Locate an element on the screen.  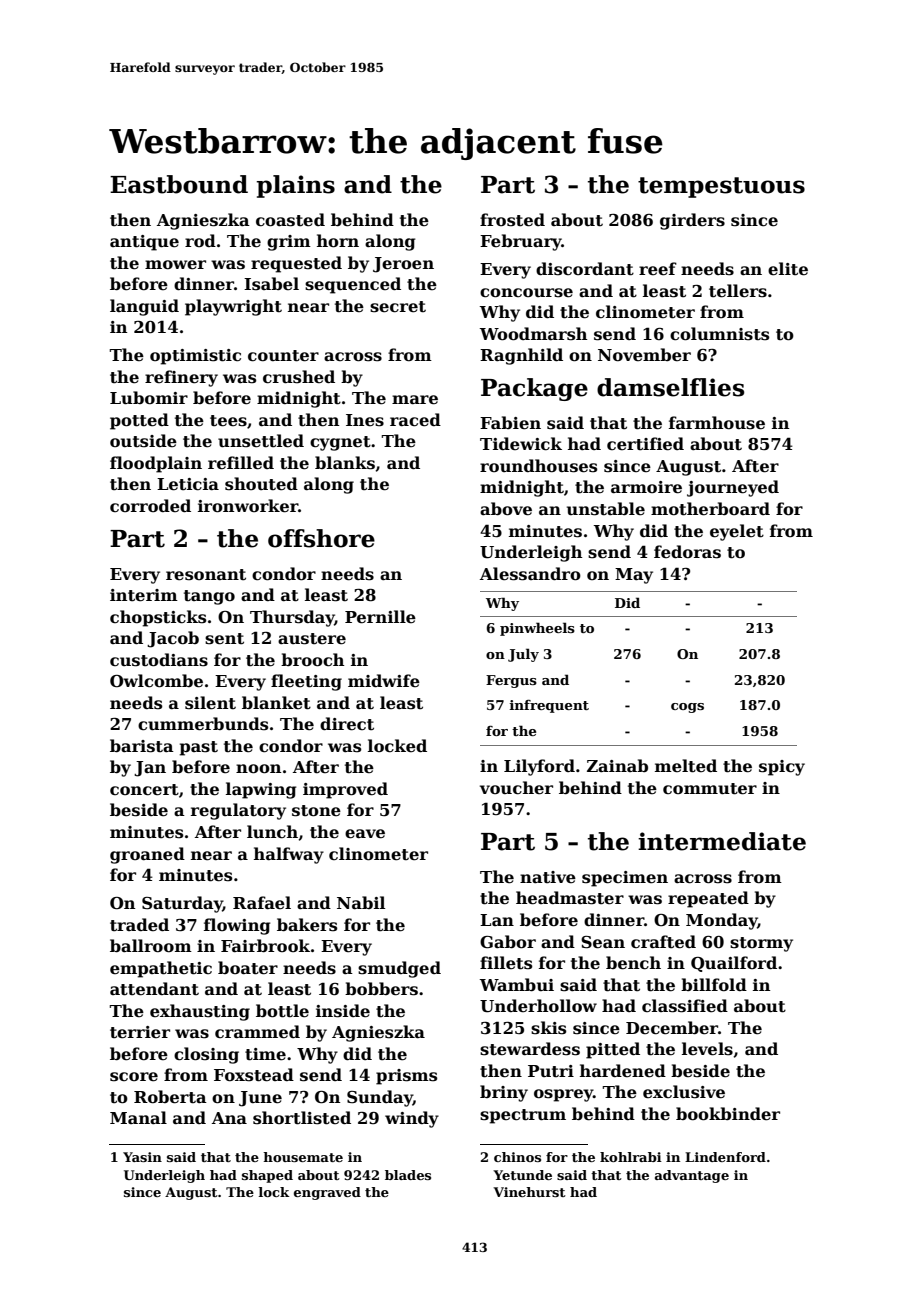
headmaster is located at coordinates (570, 898).
